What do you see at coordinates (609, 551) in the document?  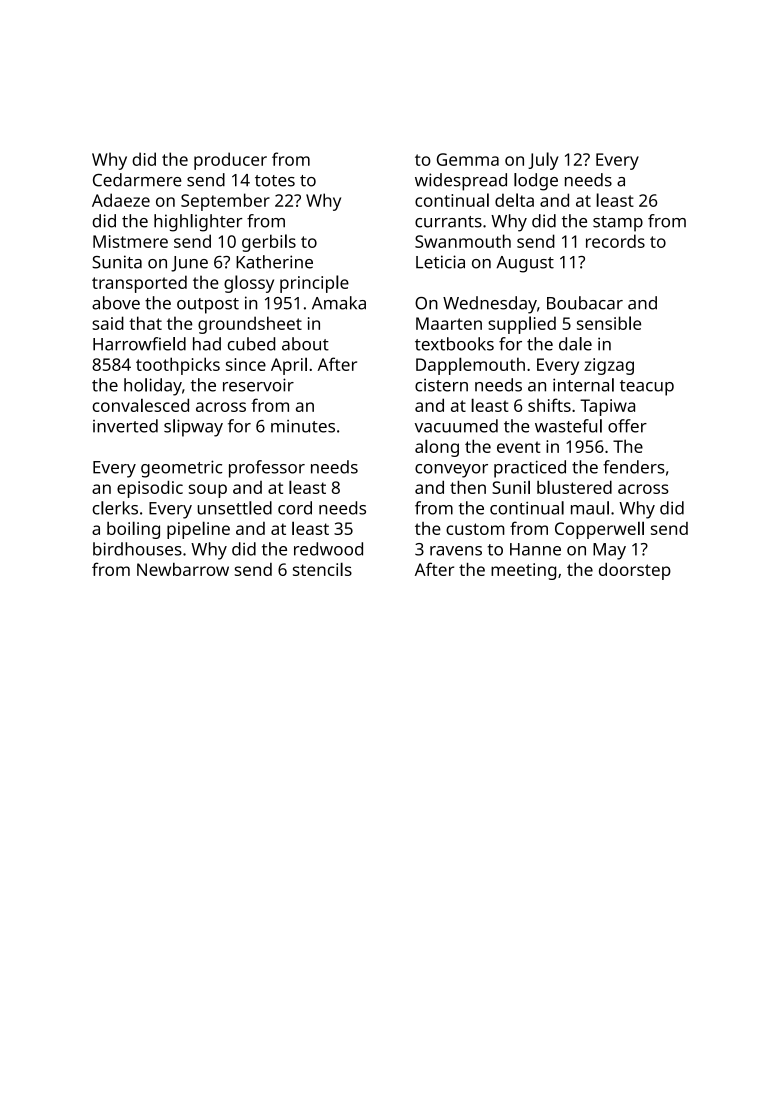 I see `May` at bounding box center [609, 551].
